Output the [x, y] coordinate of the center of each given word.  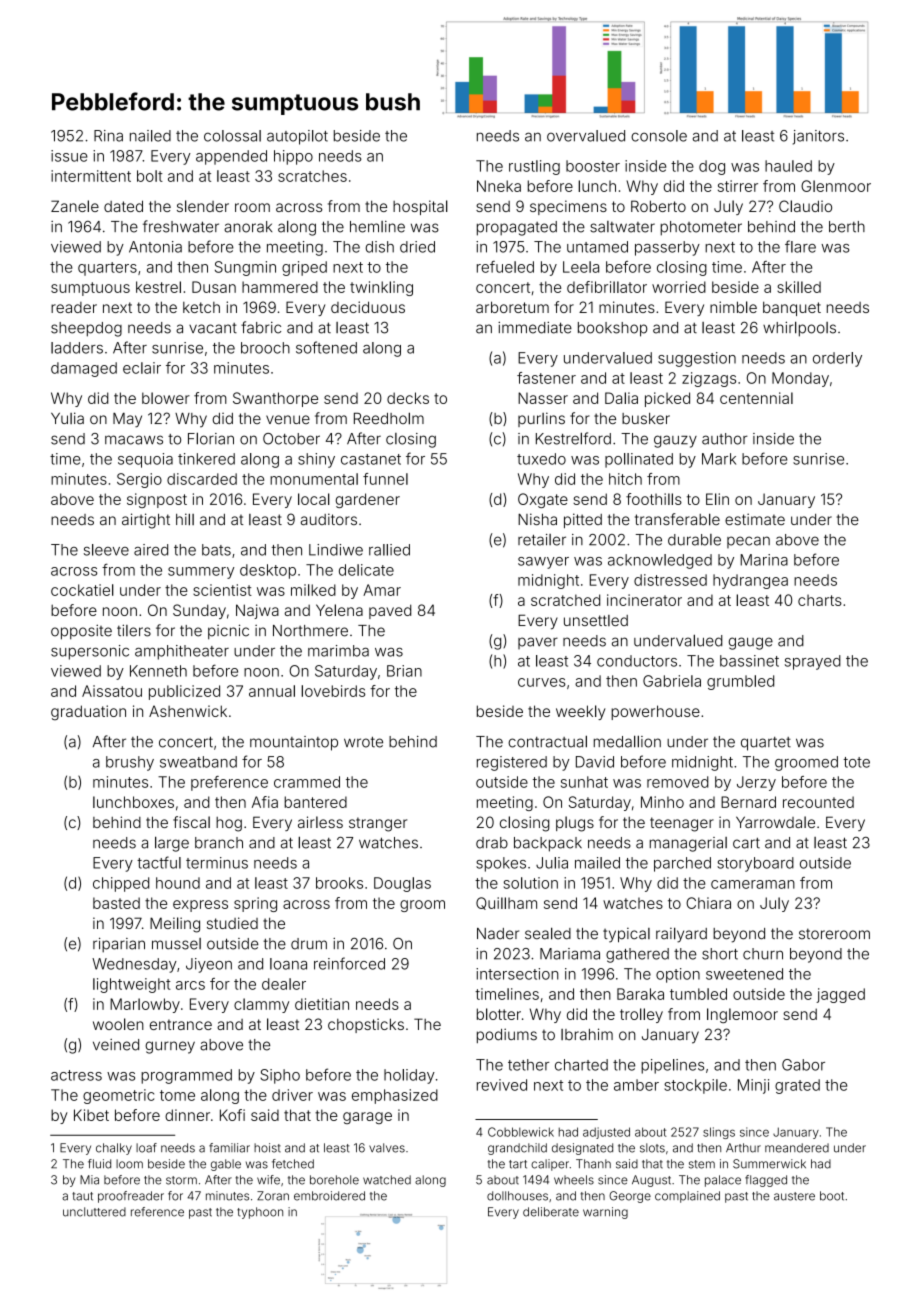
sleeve [106, 550]
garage [367, 1118]
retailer [542, 540]
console [659, 136]
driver [292, 1095]
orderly [837, 359]
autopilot [297, 137]
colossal [232, 136]
